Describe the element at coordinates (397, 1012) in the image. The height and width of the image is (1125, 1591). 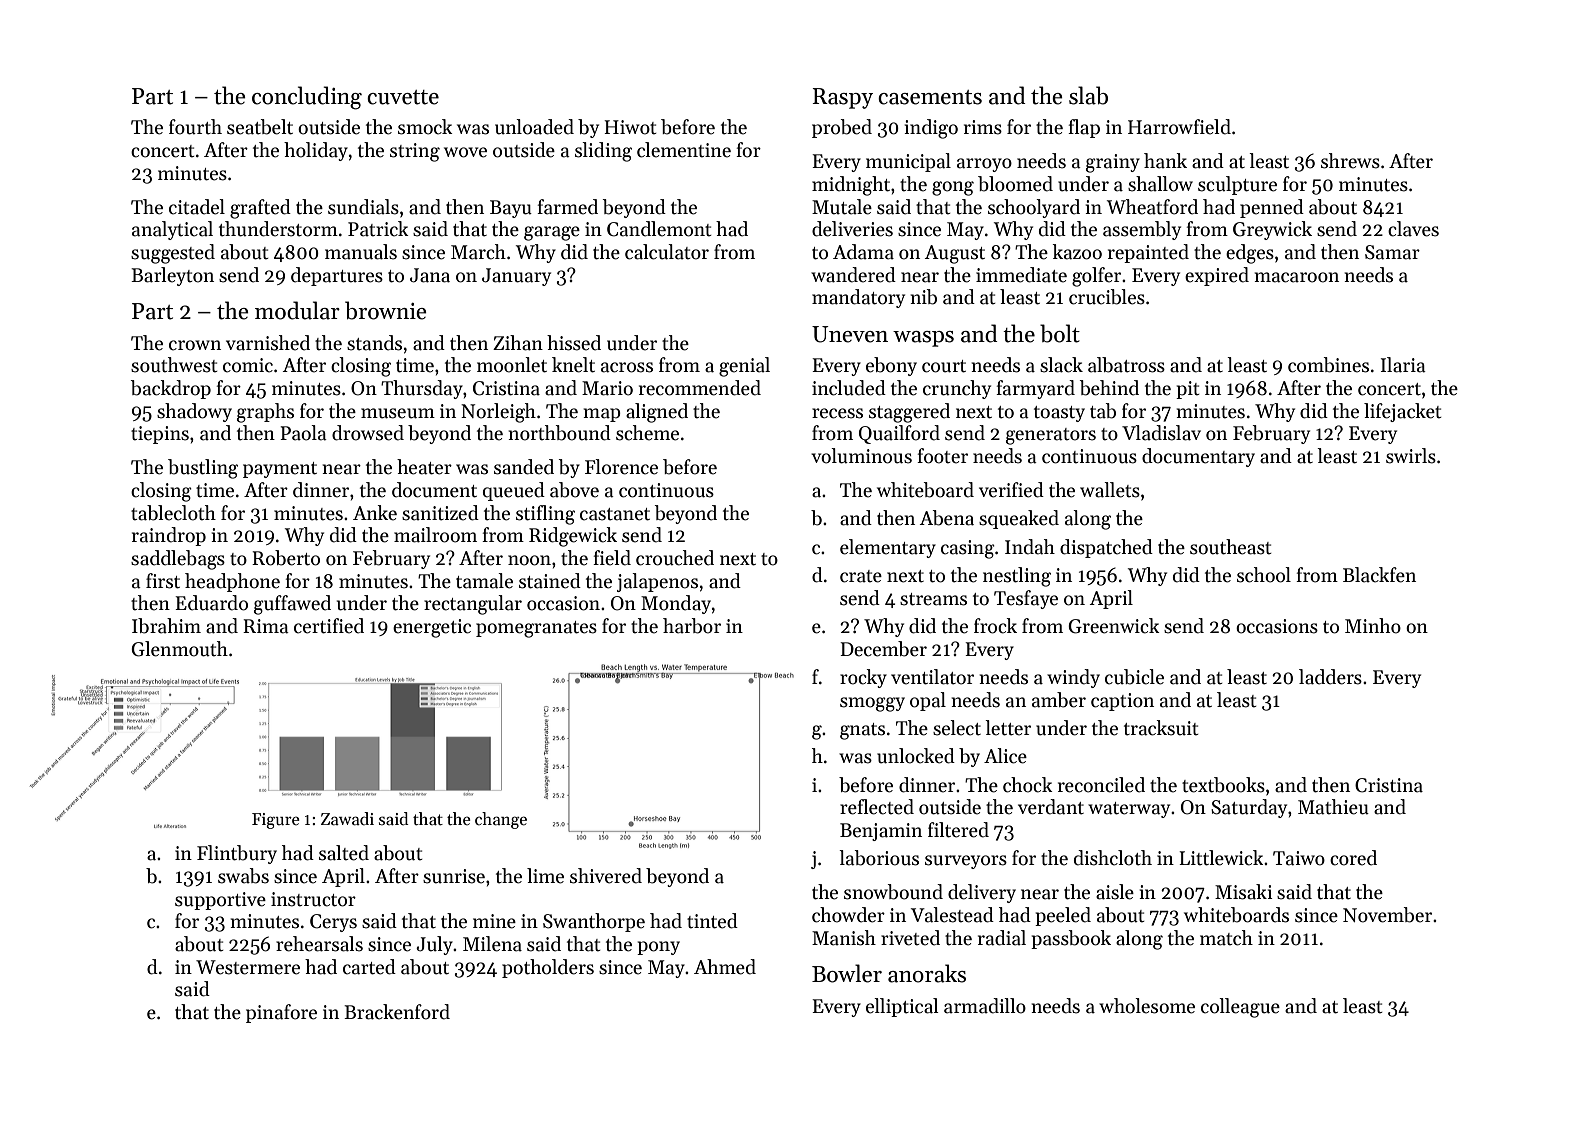
I see `Brackenford` at that location.
